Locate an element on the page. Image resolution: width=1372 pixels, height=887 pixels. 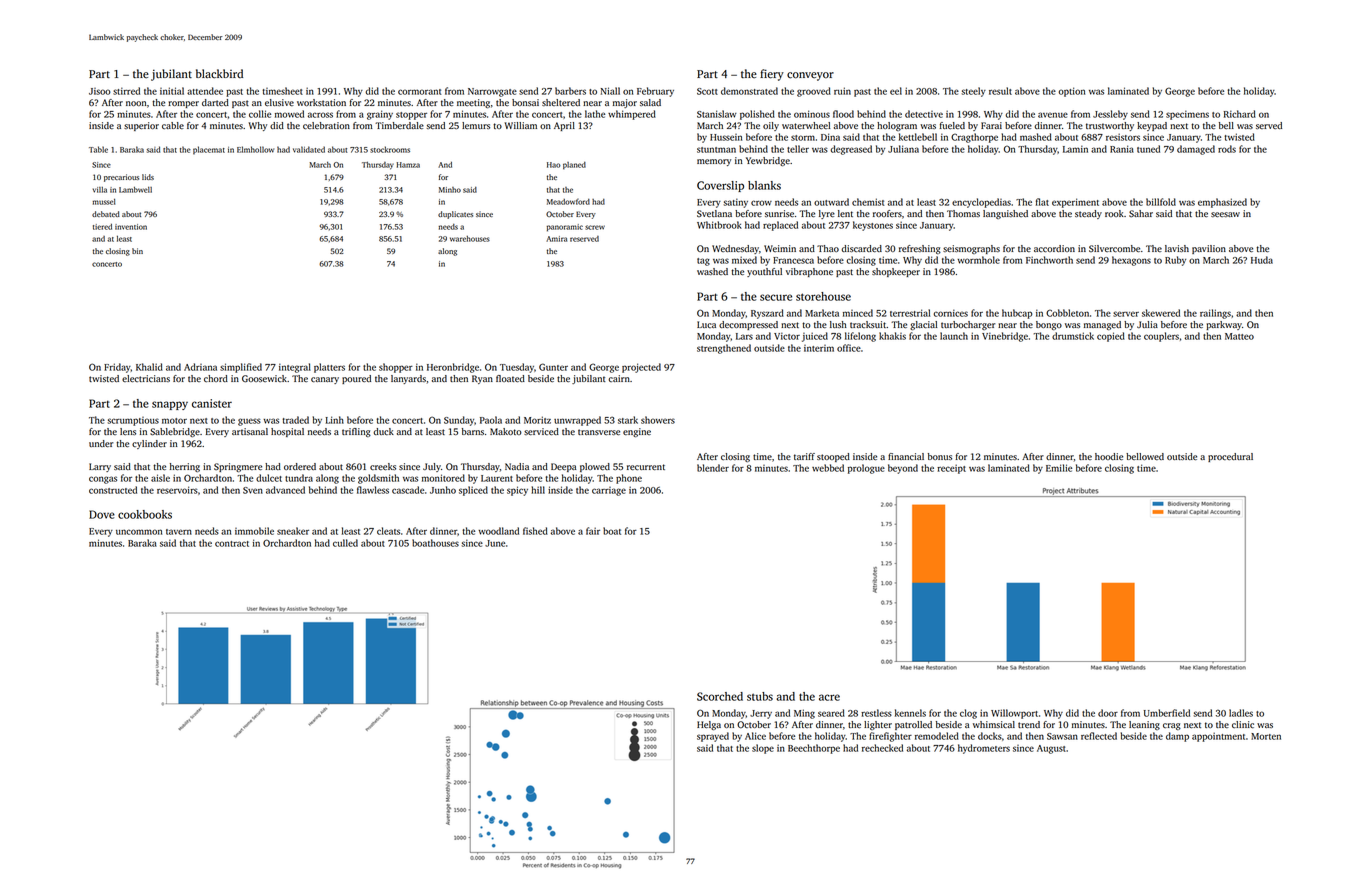
slope is located at coordinates (763, 749).
